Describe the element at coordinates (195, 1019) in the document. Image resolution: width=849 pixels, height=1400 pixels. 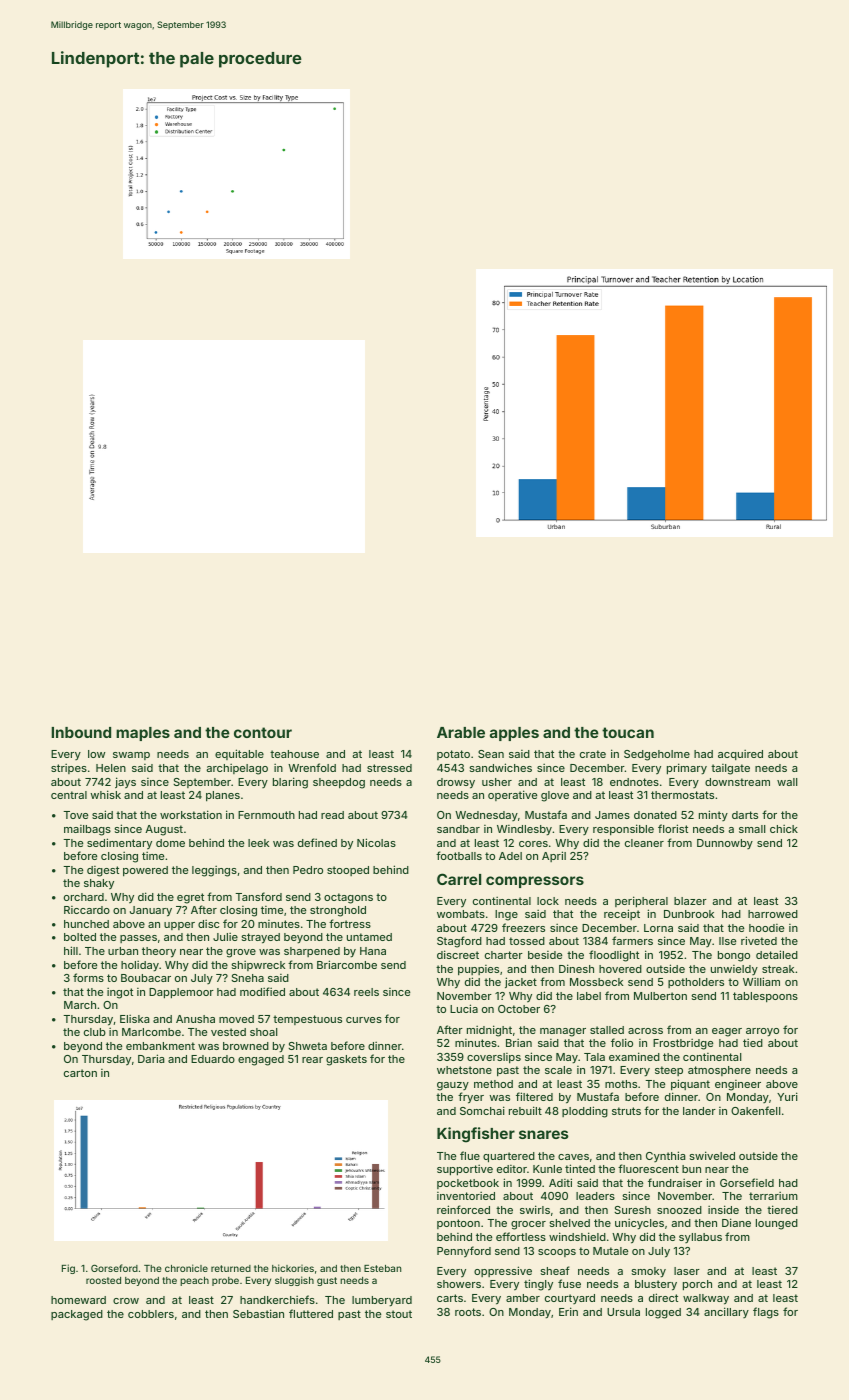
I see `Anusha` at that location.
